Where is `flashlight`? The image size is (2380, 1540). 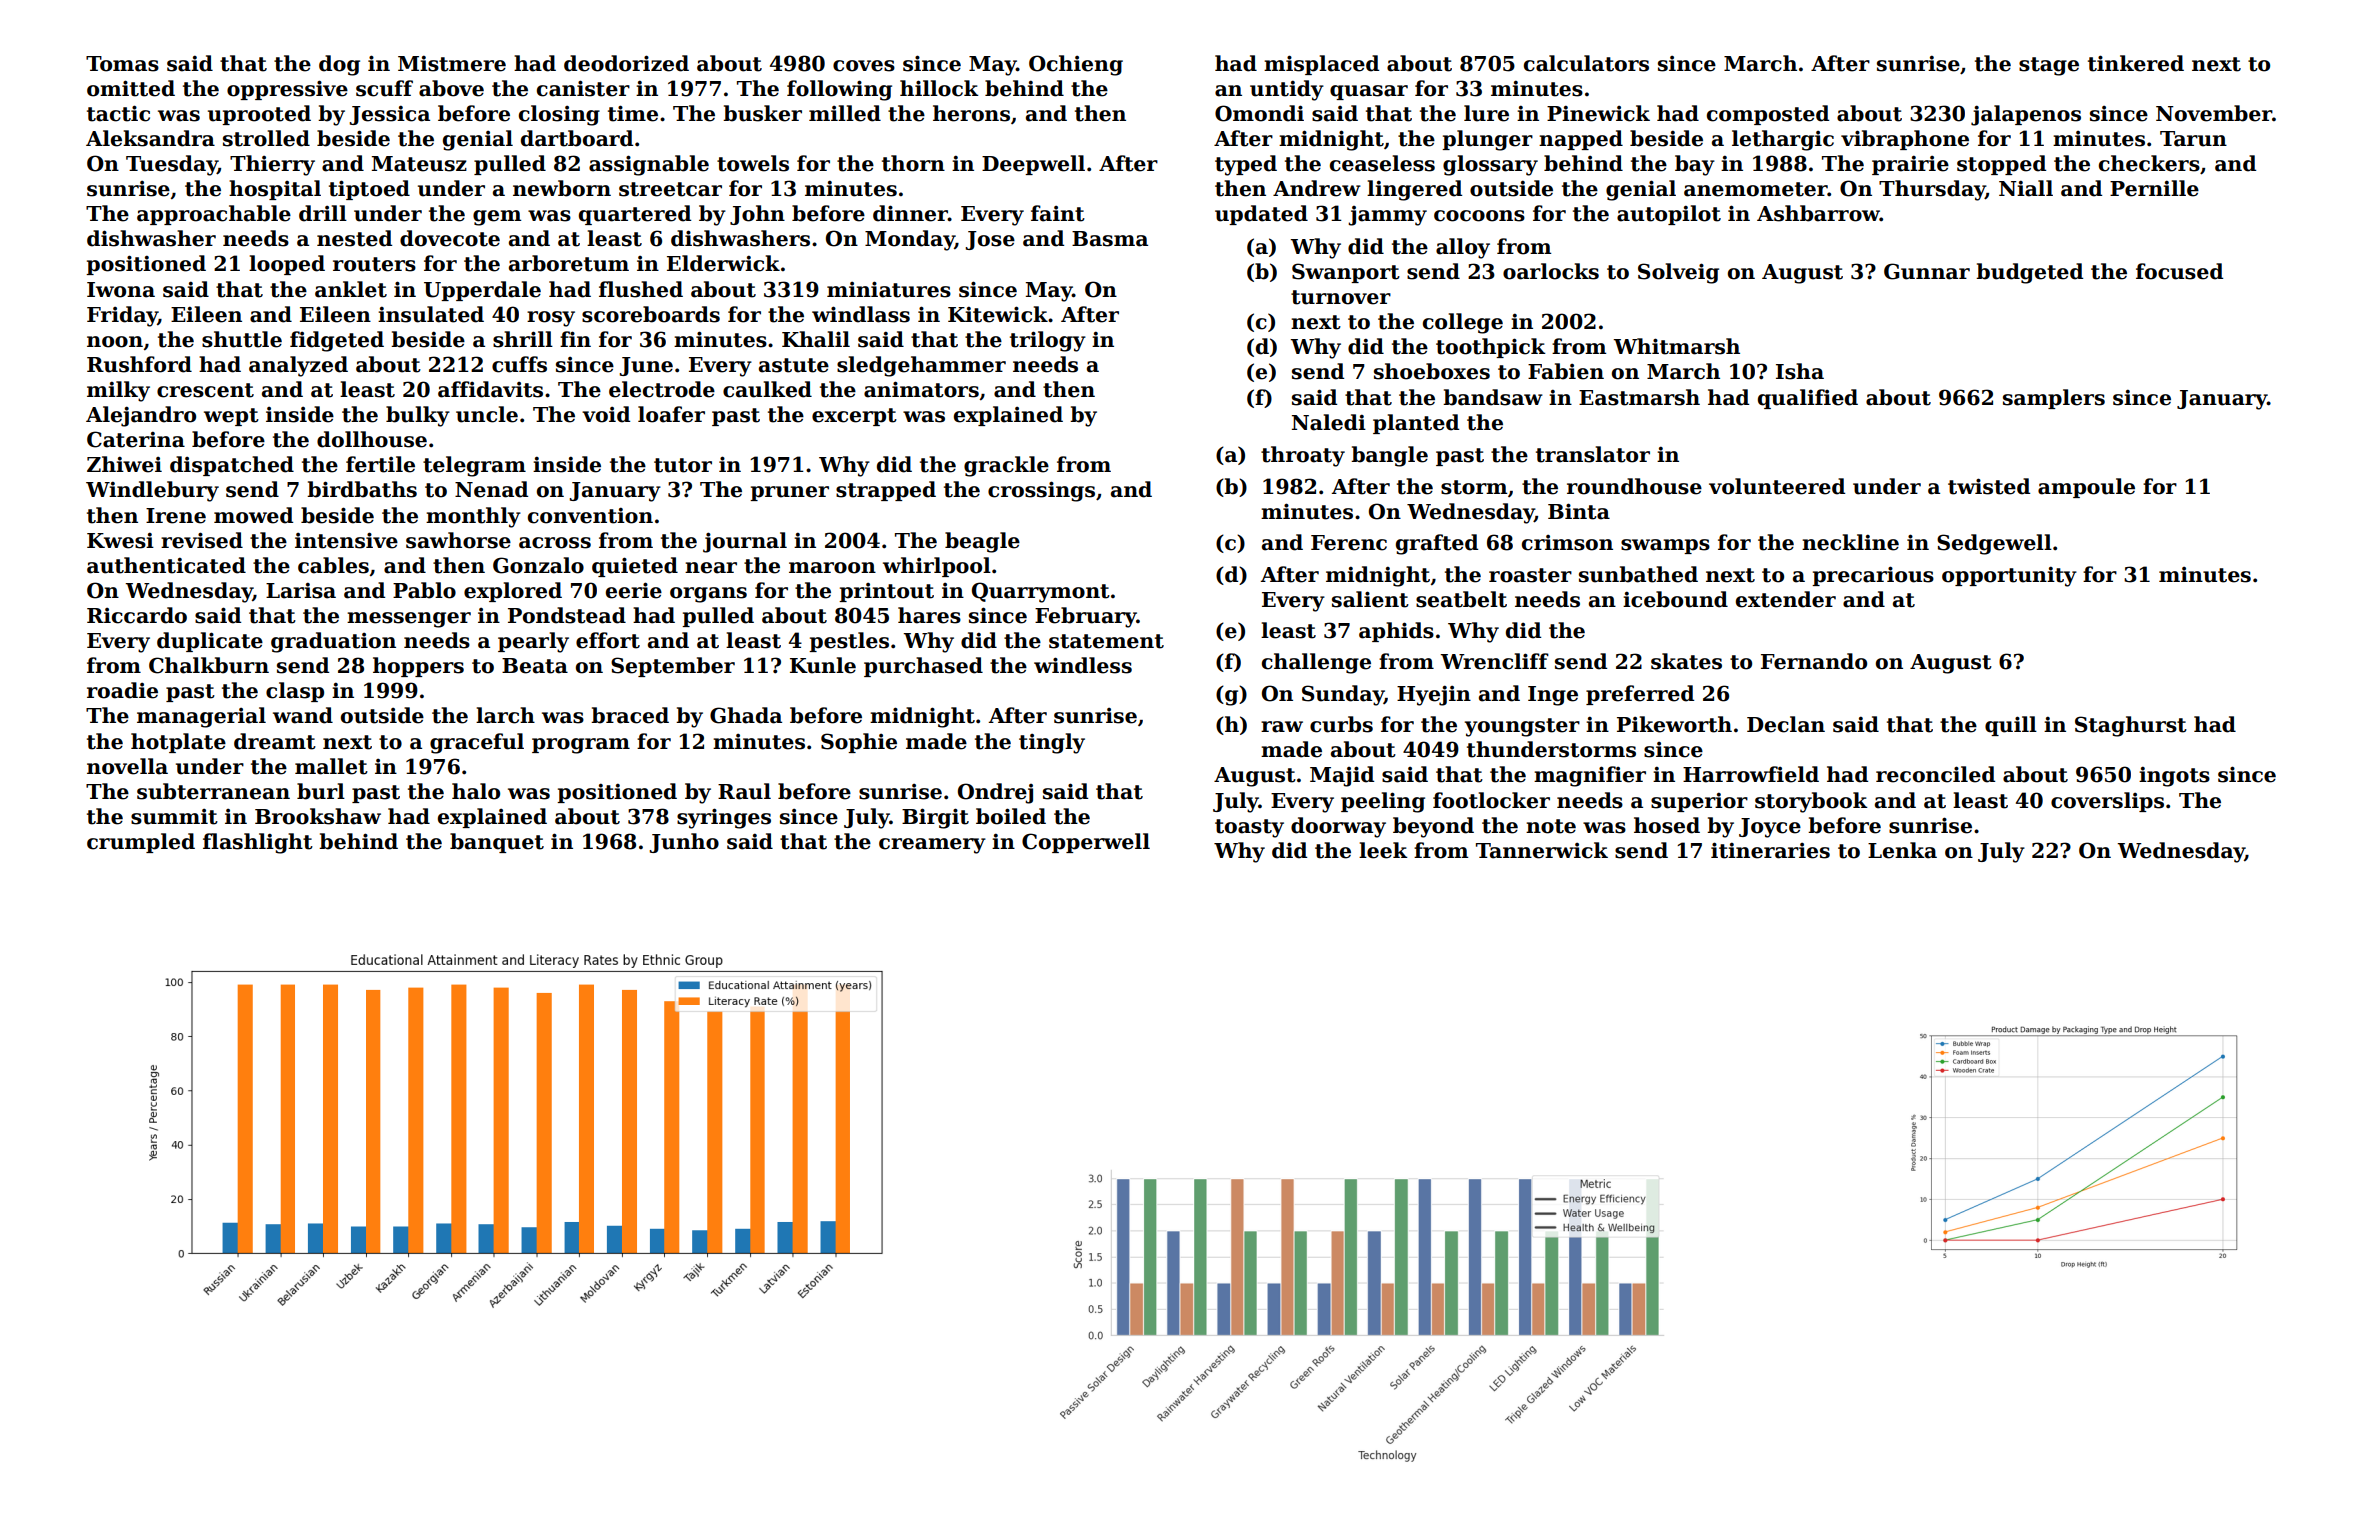
flashlight is located at coordinates (258, 843).
